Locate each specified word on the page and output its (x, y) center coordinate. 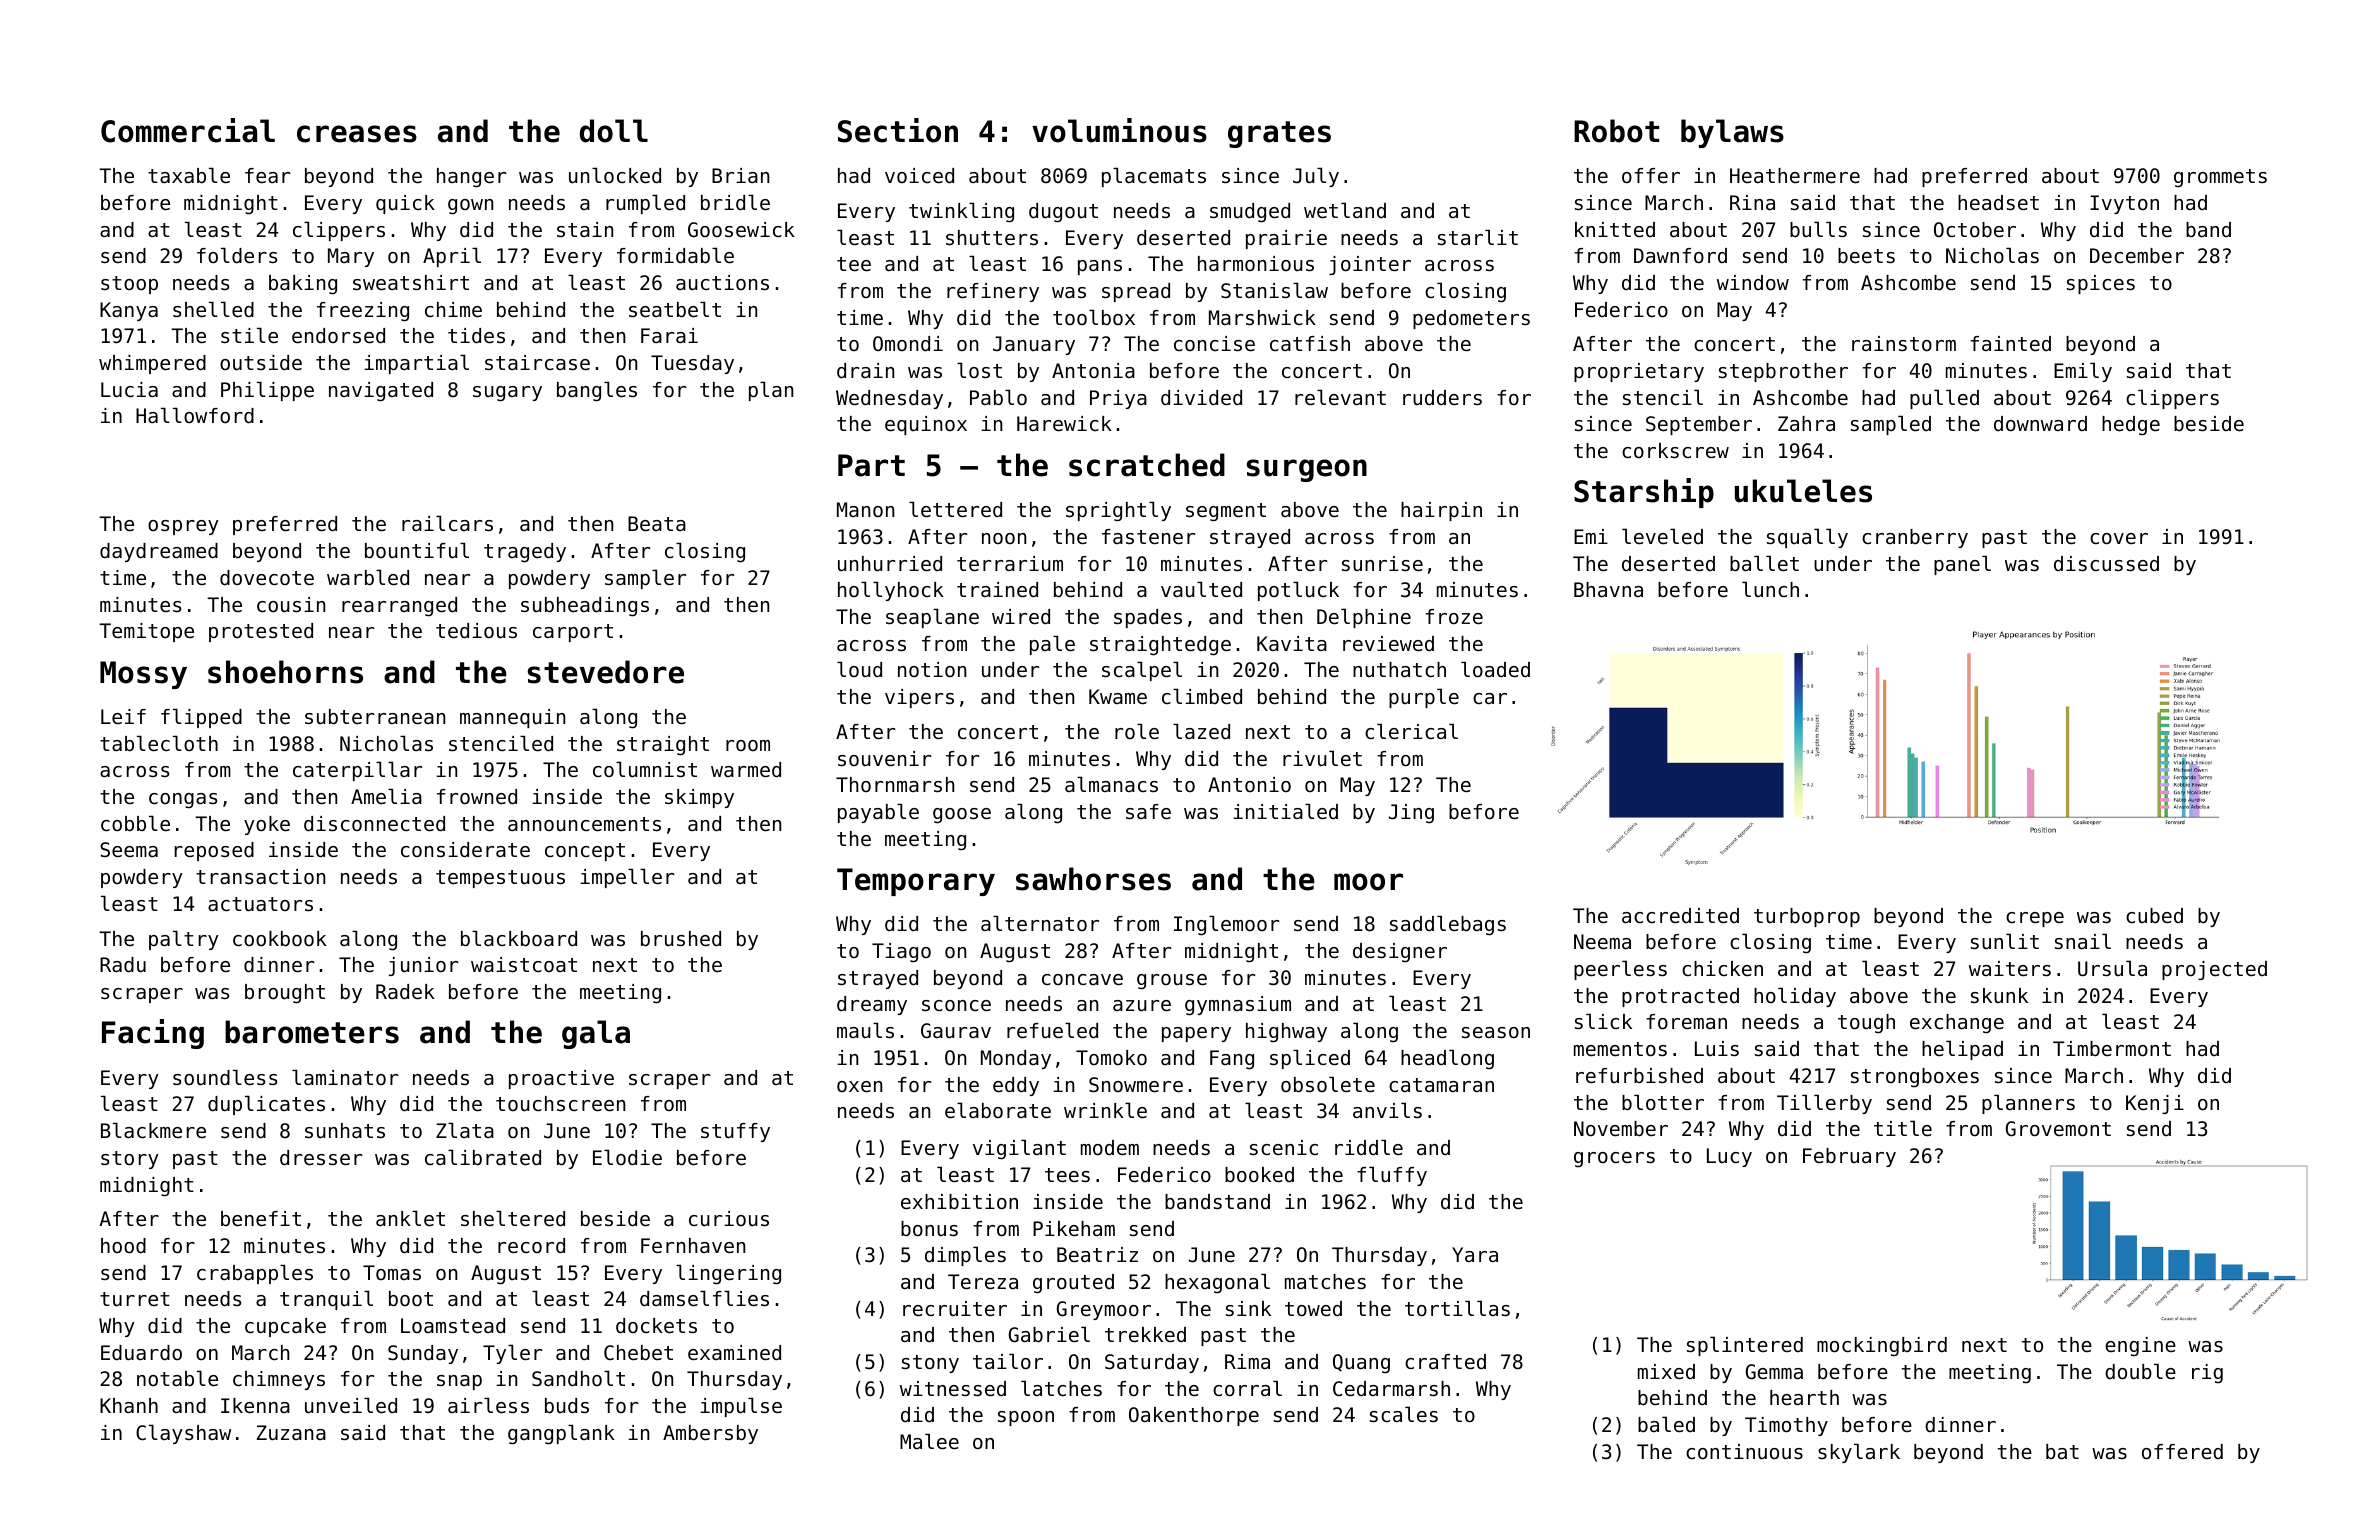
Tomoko (1111, 1057)
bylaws (1732, 133)
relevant (1340, 397)
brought (285, 994)
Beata (657, 524)
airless (488, 1405)
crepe (2035, 919)
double (2140, 1371)
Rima (1247, 1361)
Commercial (188, 130)
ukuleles (1803, 491)
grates (1279, 134)
